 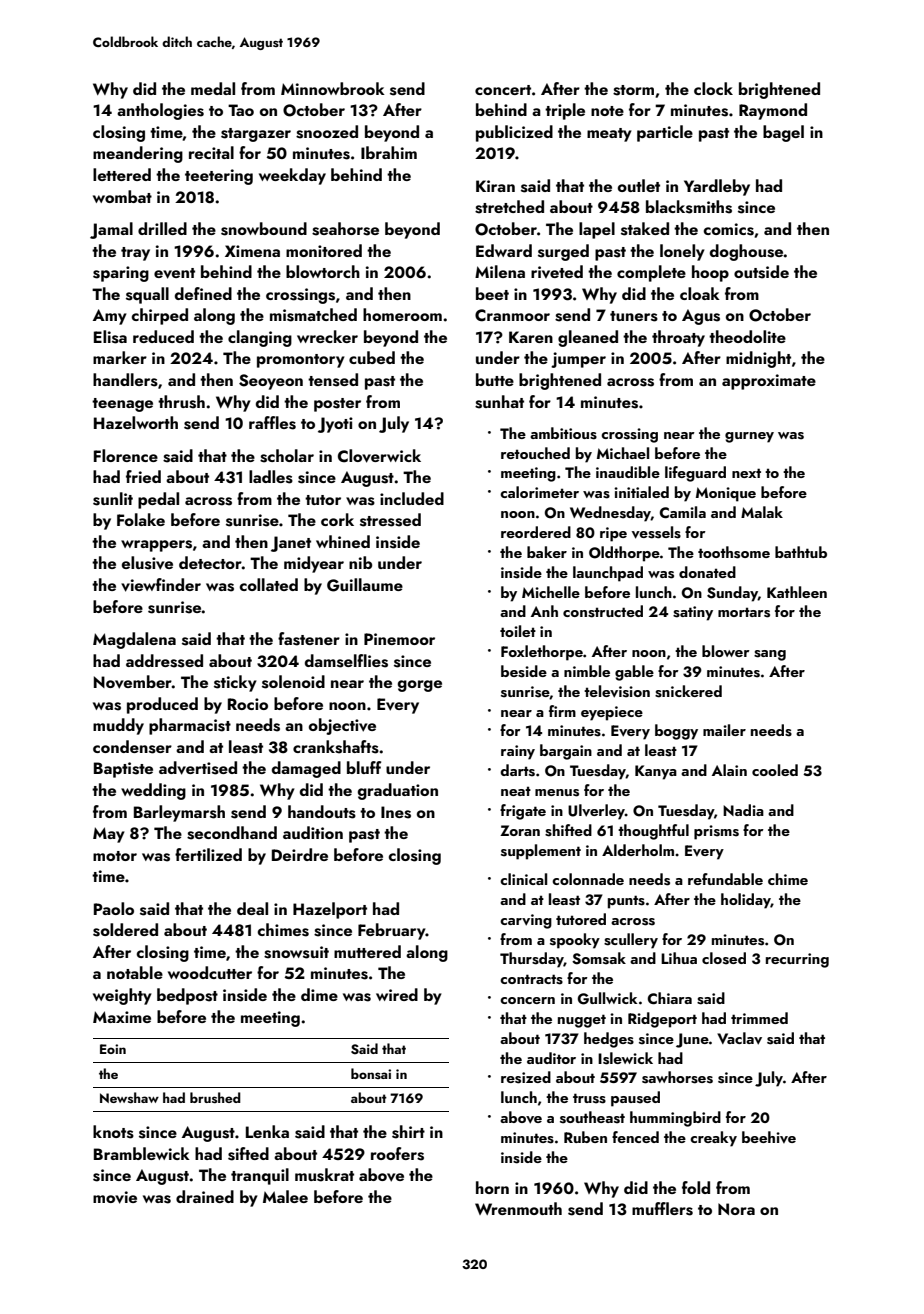 I want to click on hoop, so click(x=710, y=273).
